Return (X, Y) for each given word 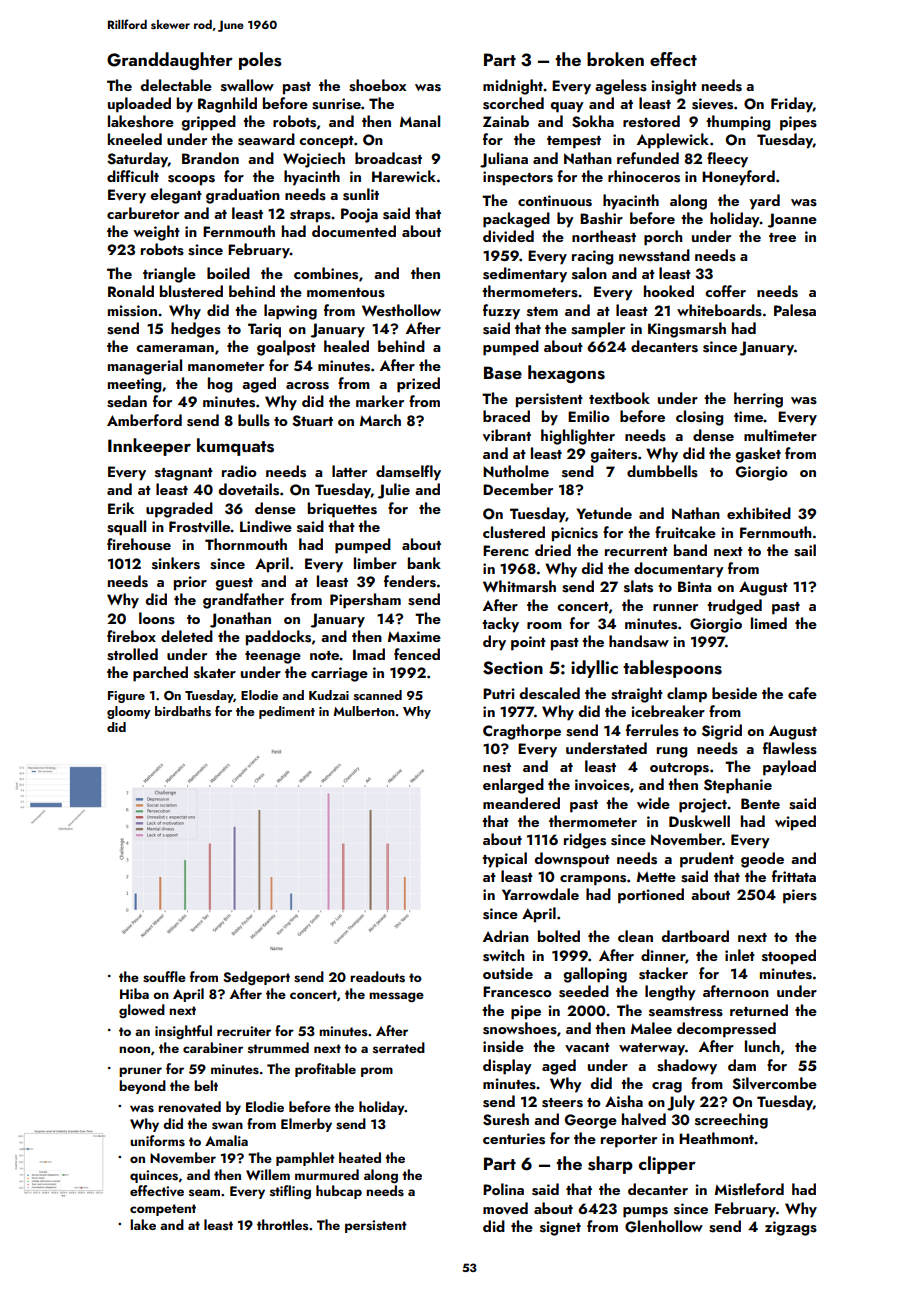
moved (505, 1208)
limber (375, 563)
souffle (164, 977)
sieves (712, 104)
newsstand (654, 255)
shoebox (377, 85)
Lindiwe (266, 526)
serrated (399, 1048)
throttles (282, 1225)
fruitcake (685, 532)
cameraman (175, 348)
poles (260, 61)
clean (635, 936)
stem (542, 312)
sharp (610, 1165)
